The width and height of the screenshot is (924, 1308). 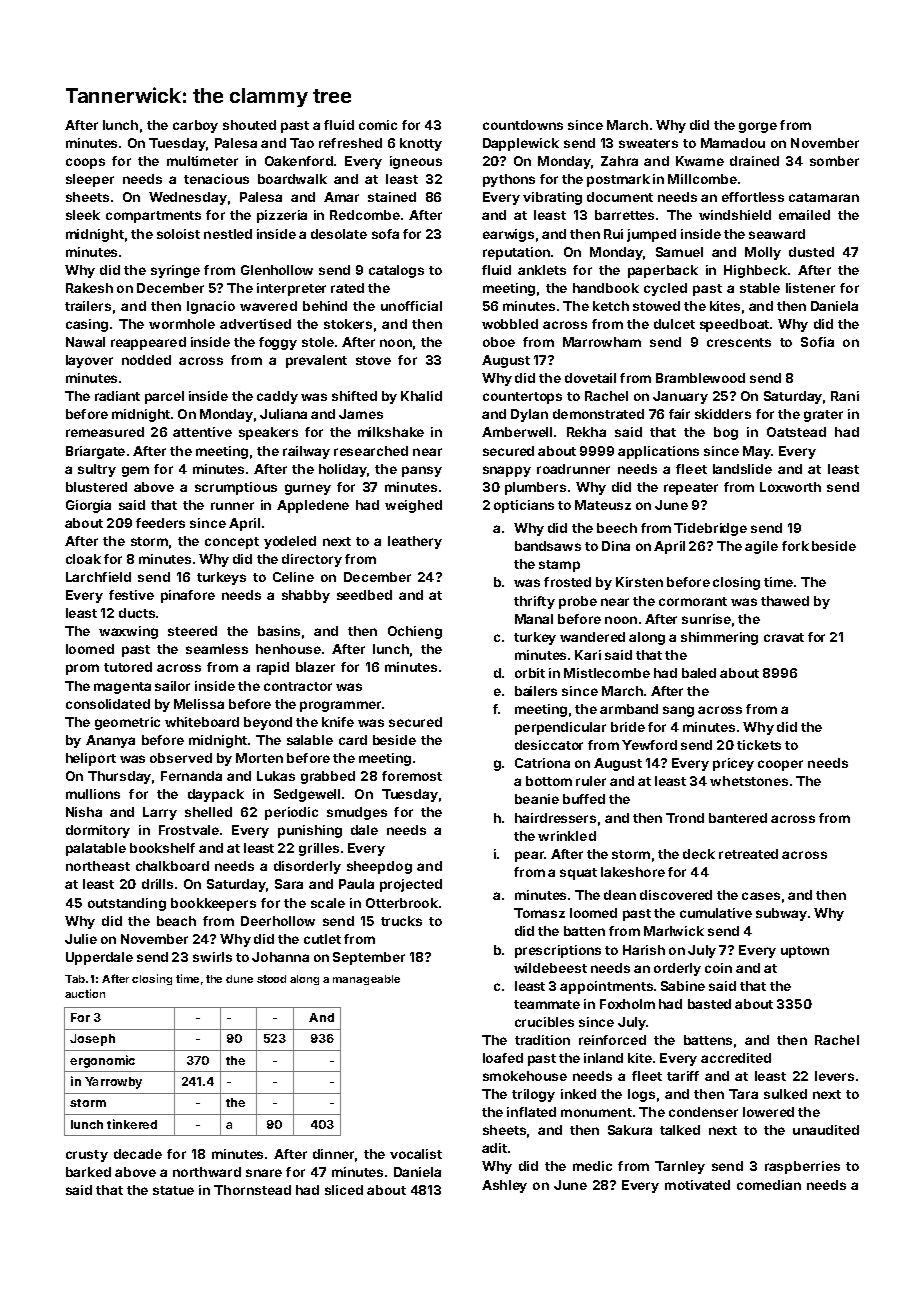 What do you see at coordinates (736, 1058) in the screenshot?
I see `accredited` at bounding box center [736, 1058].
